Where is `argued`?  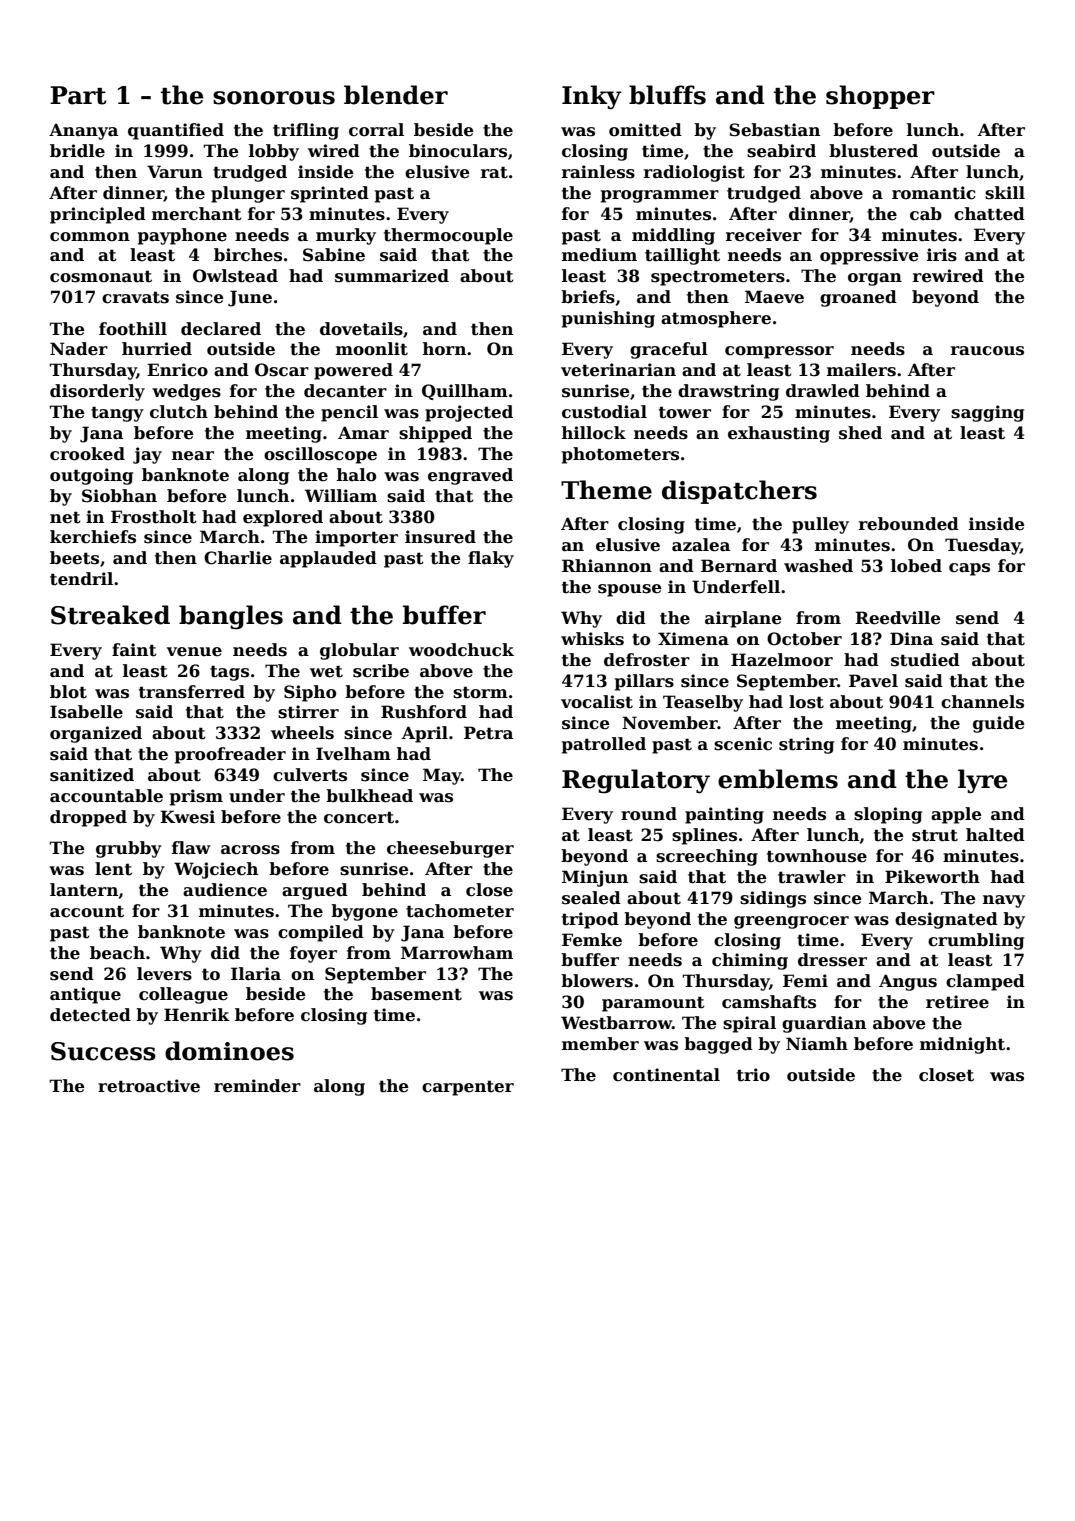 argued is located at coordinates (315, 891).
